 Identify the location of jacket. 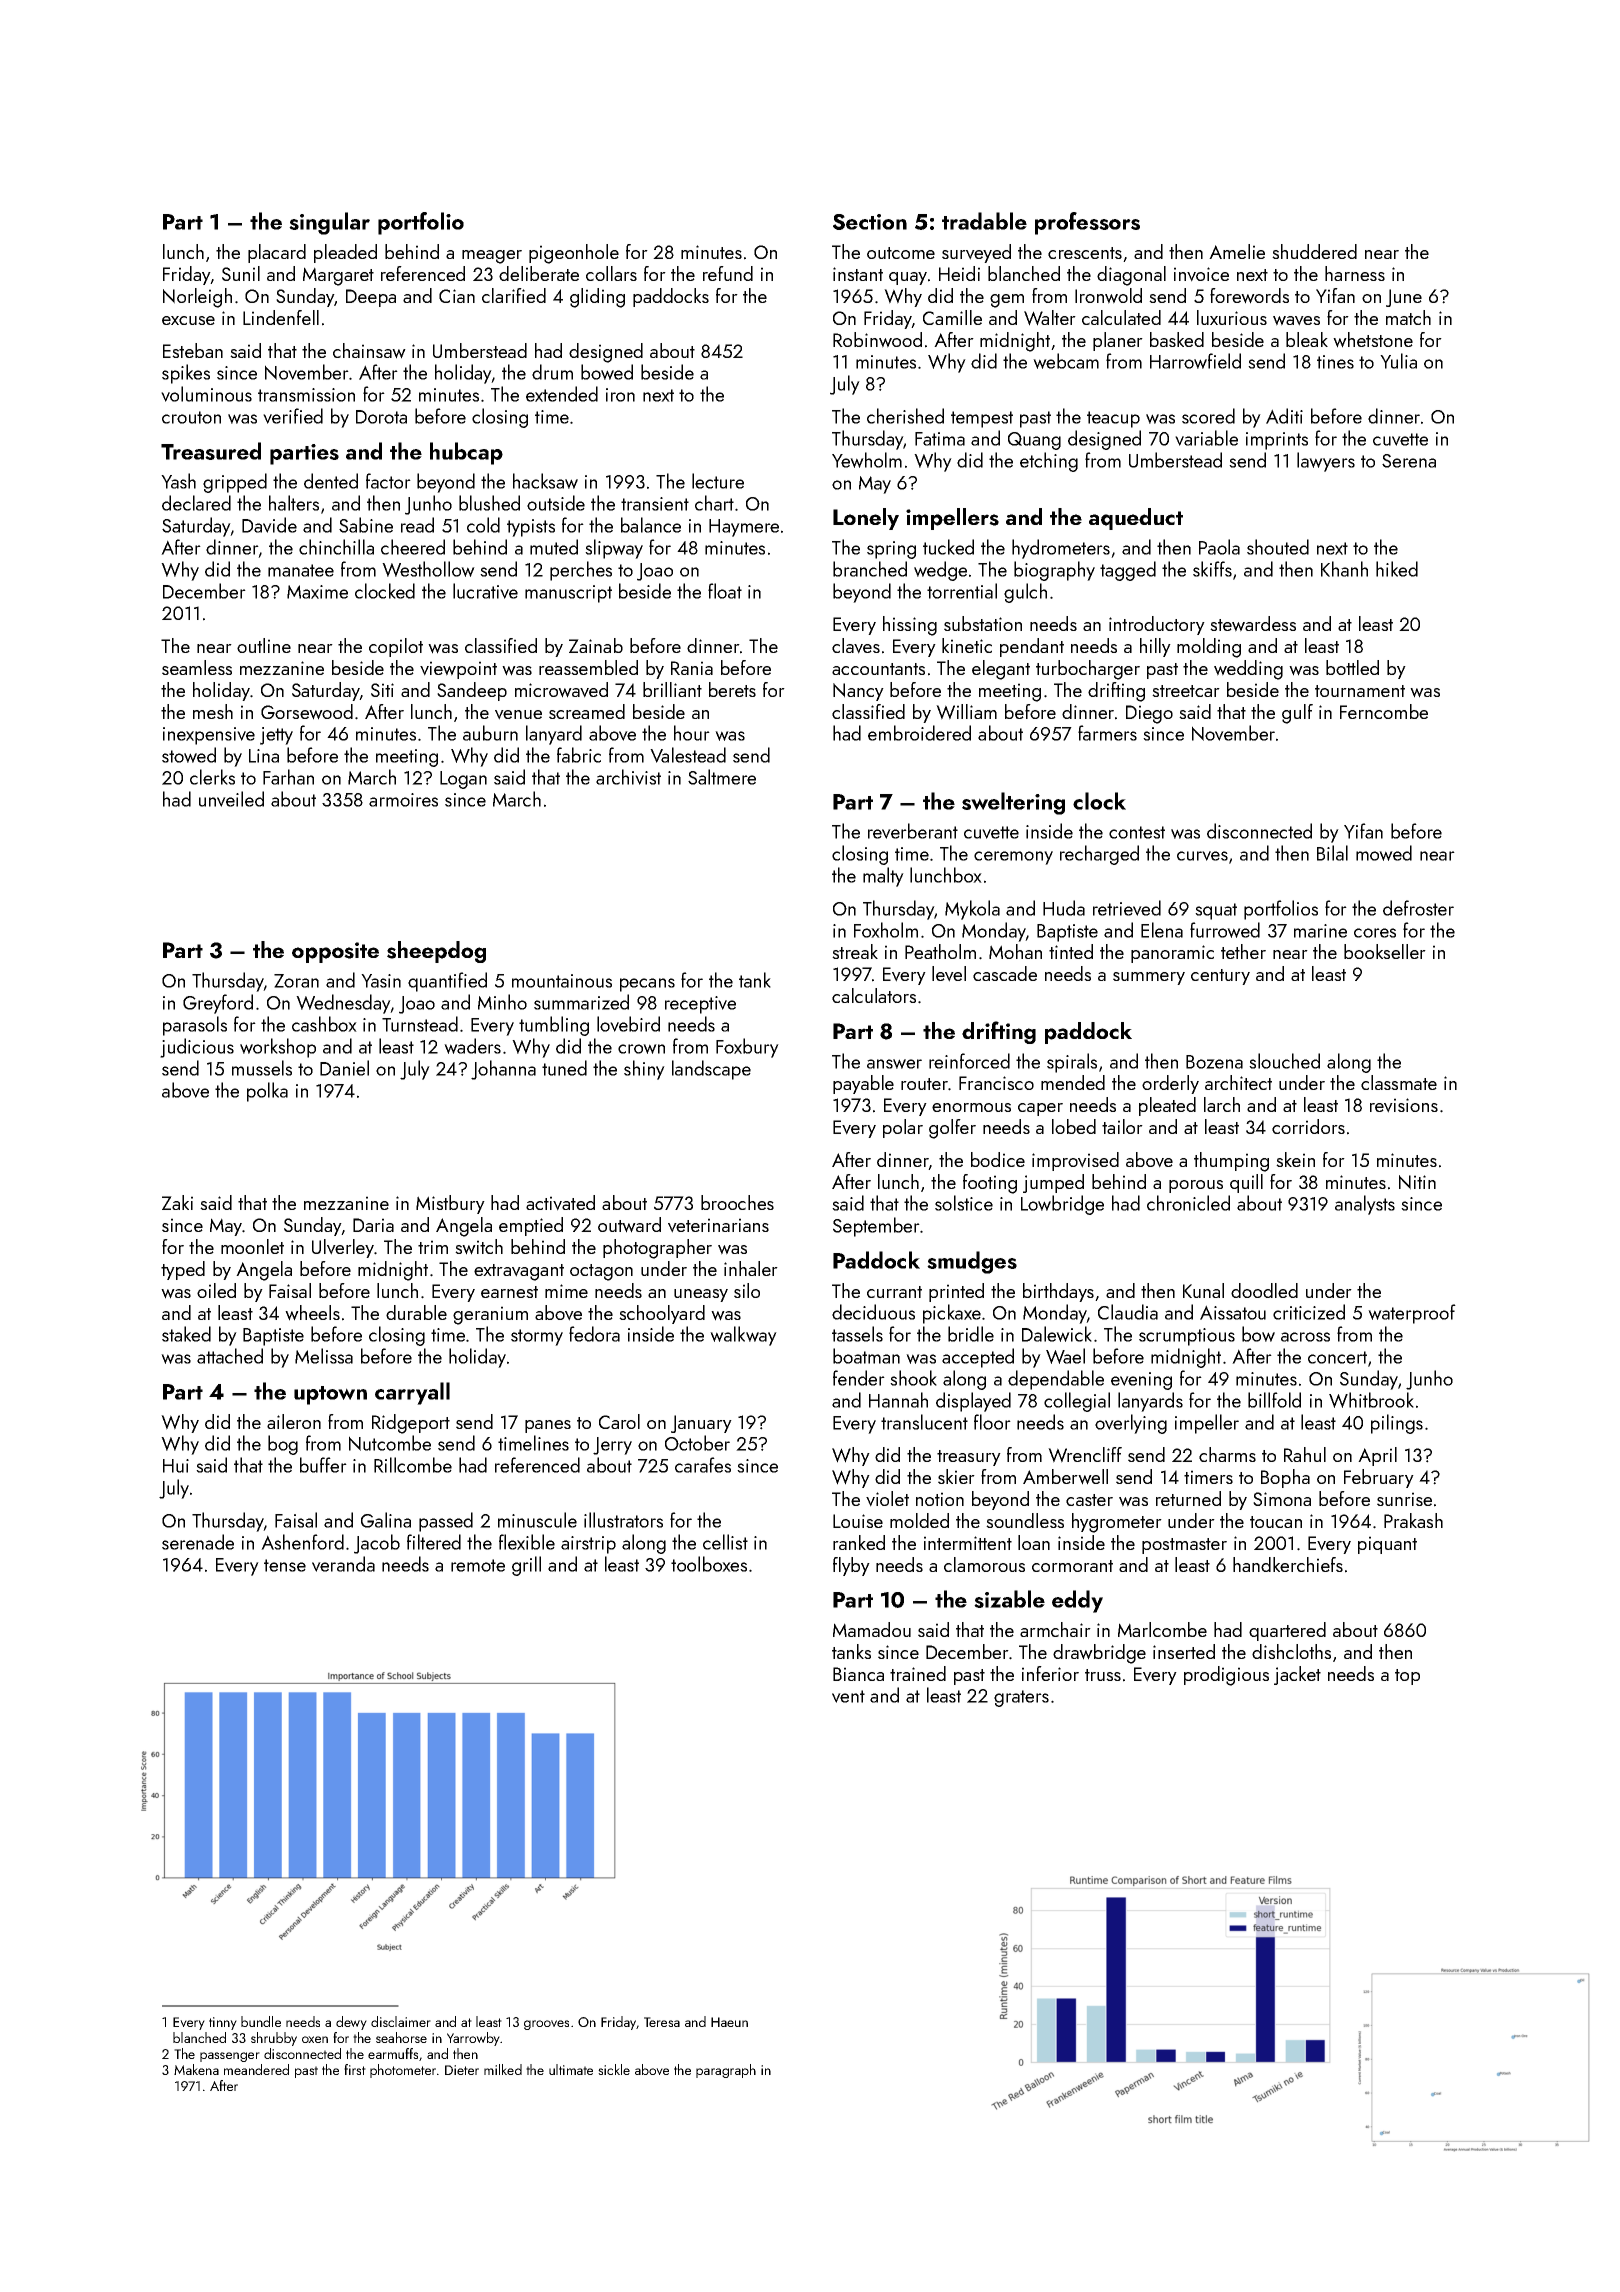
(1297, 1675).
